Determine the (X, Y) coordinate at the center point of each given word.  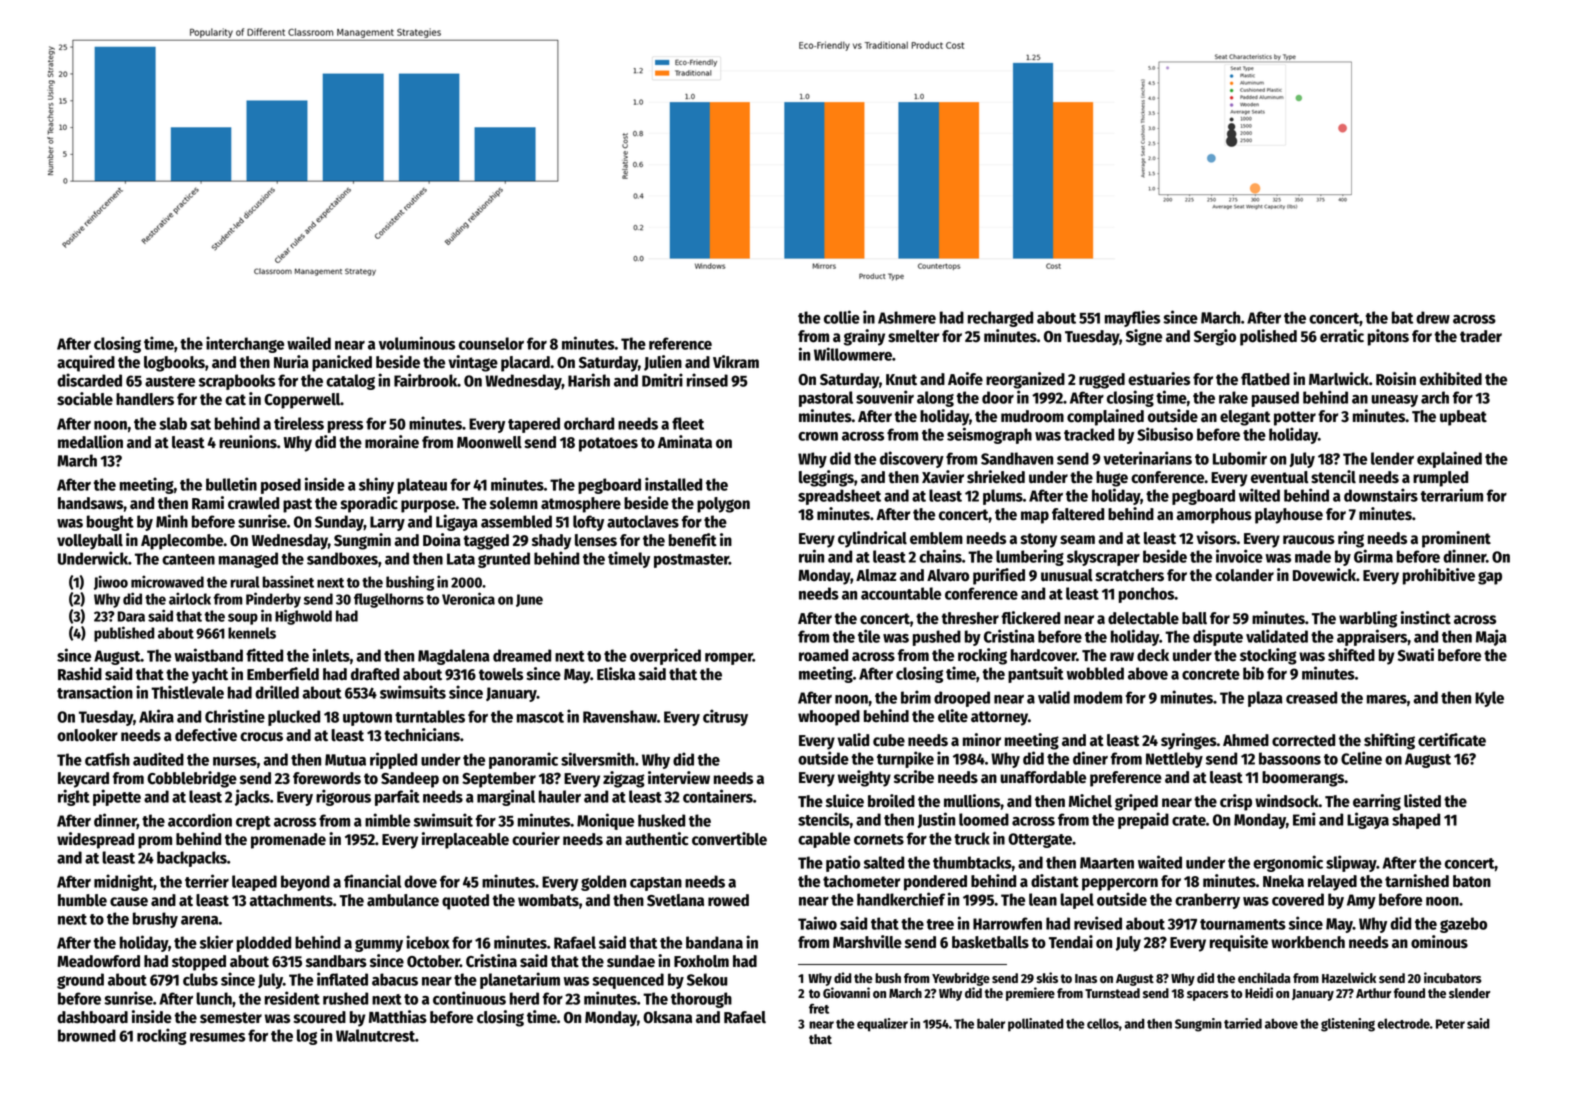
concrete (1211, 674)
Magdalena (454, 657)
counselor (491, 343)
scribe (914, 777)
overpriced (665, 656)
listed (1422, 801)
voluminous (417, 343)
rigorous (343, 797)
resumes (217, 1037)
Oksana (667, 1017)
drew (1433, 317)
